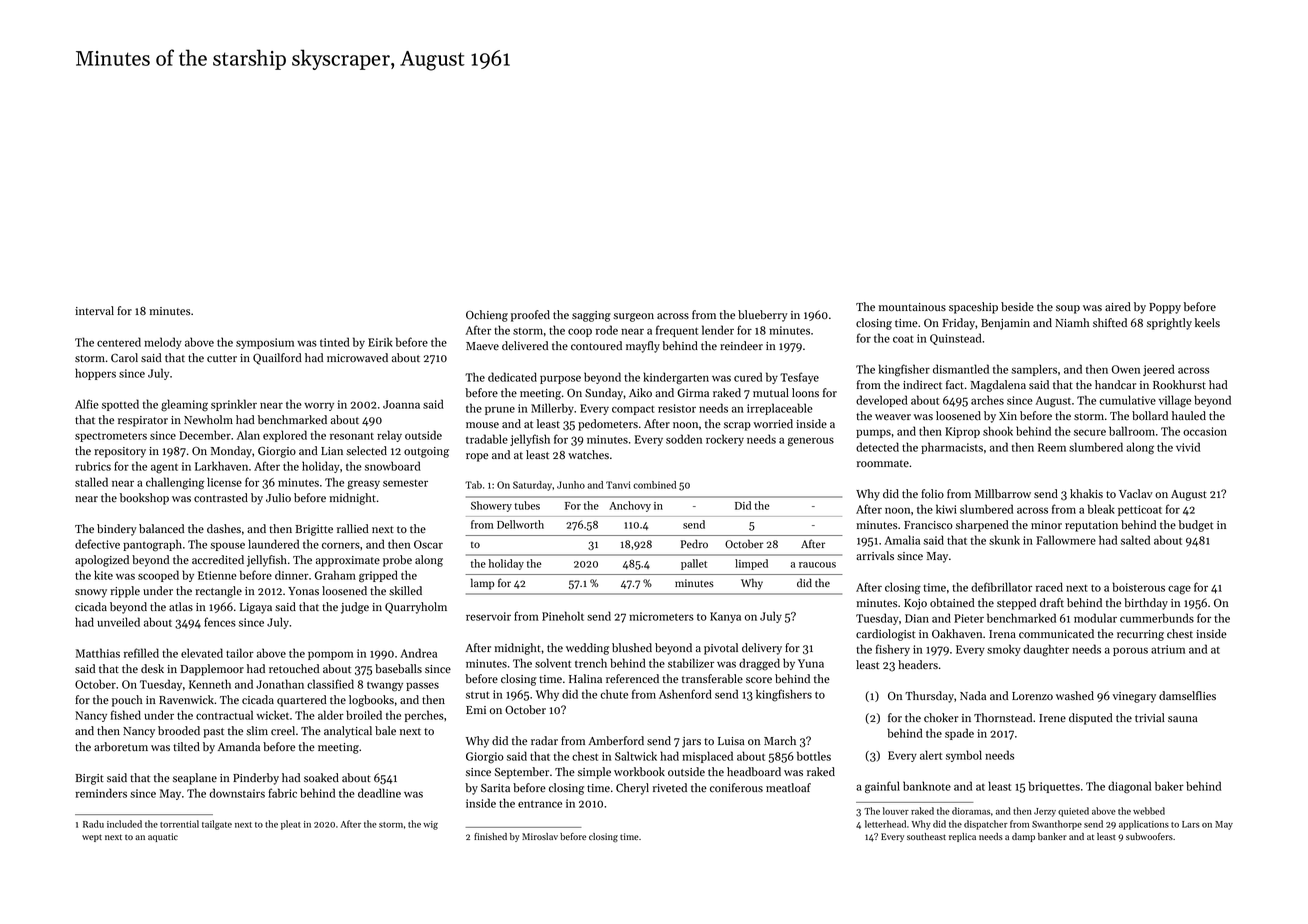 Image resolution: width=1308 pixels, height=924 pixels. What do you see at coordinates (490, 836) in the screenshot?
I see `finished` at bounding box center [490, 836].
